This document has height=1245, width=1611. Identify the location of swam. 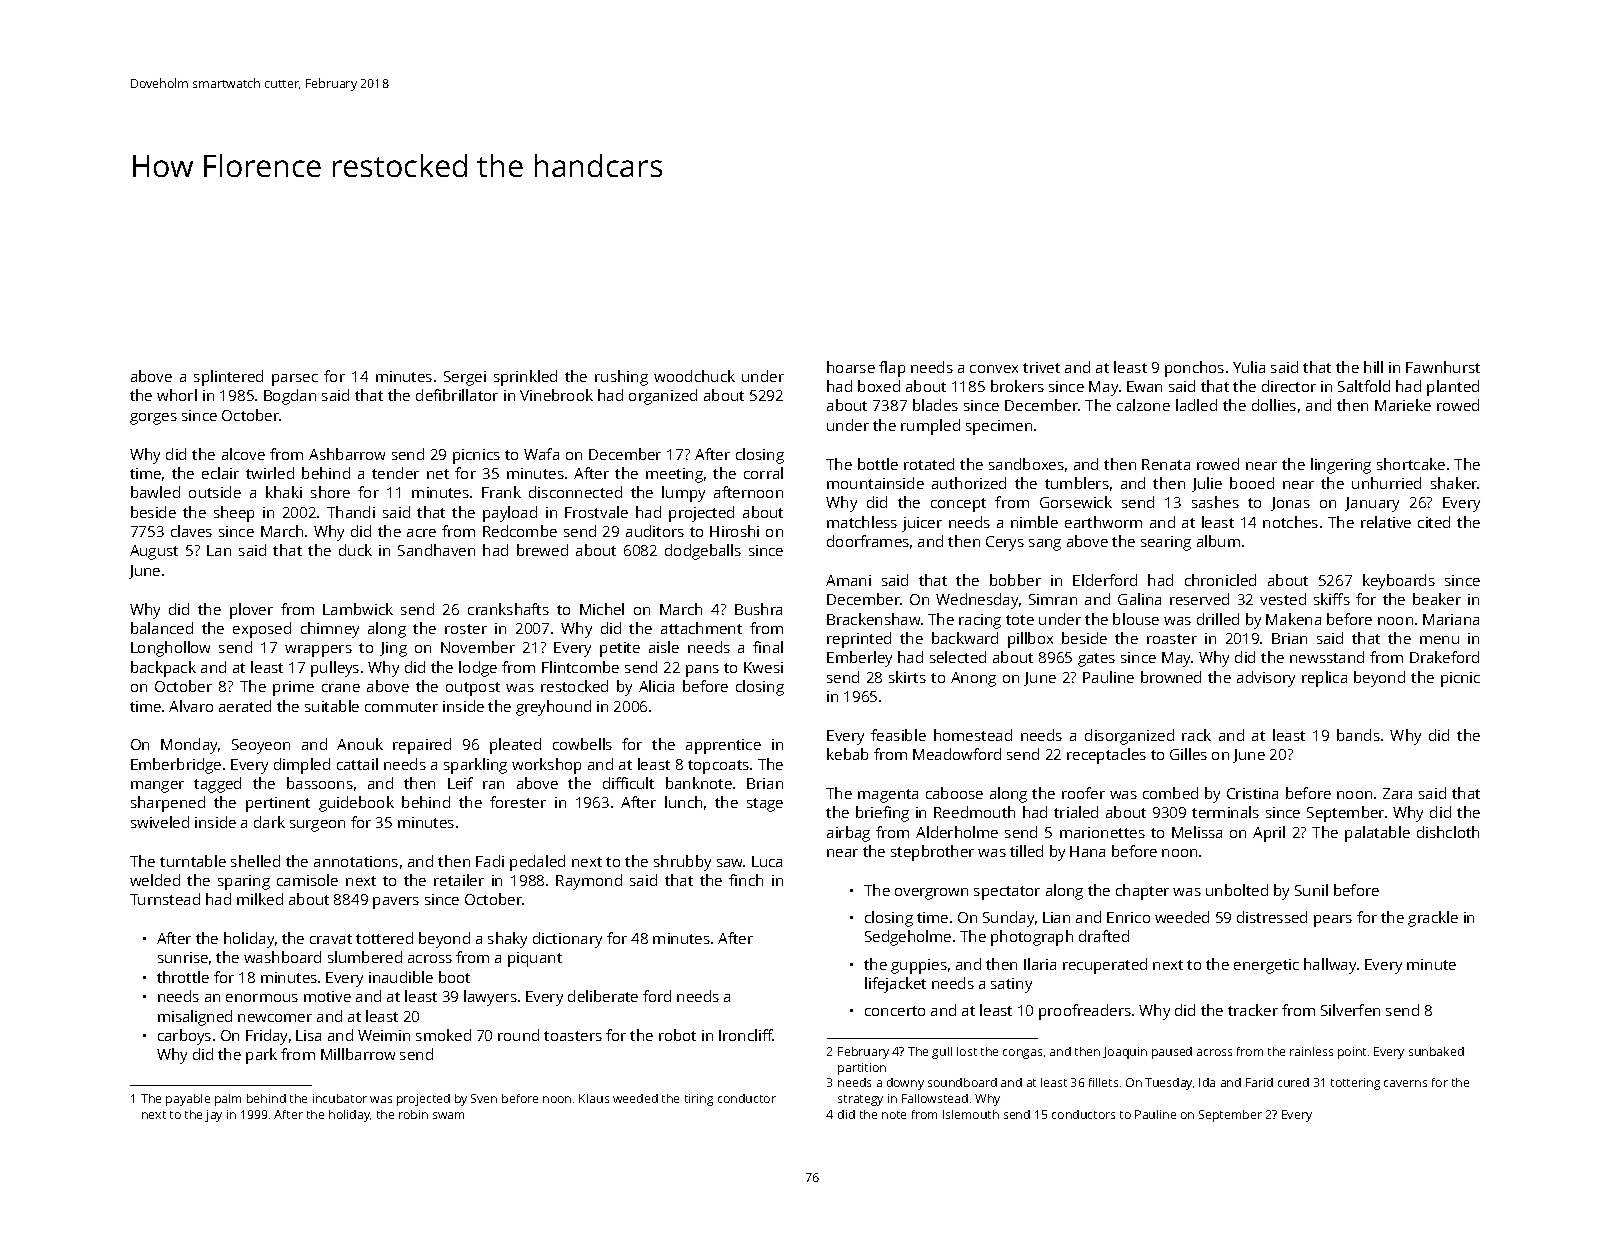
(448, 1115).
